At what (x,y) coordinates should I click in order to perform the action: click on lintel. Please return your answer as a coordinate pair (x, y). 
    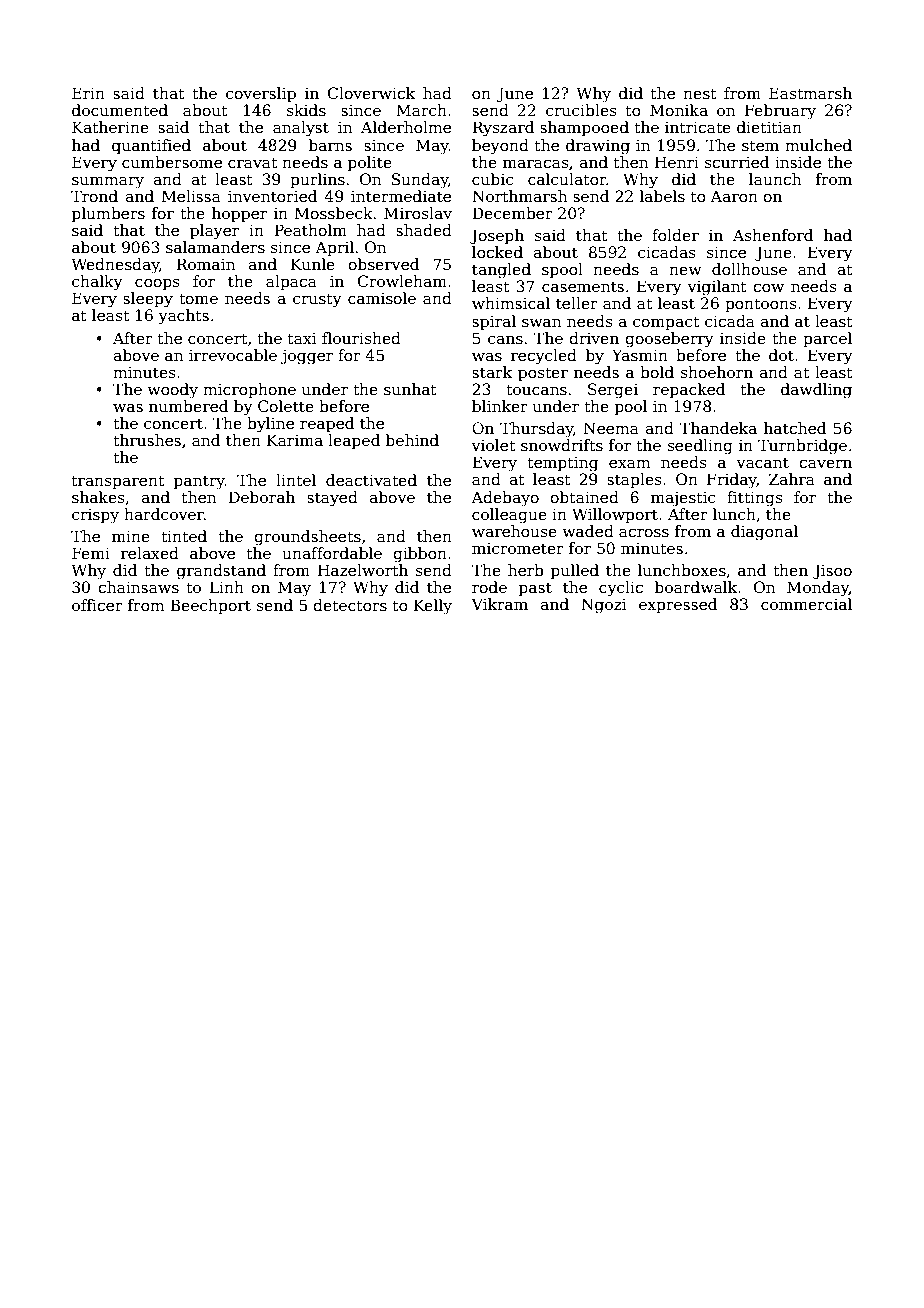
    Looking at the image, I should click on (296, 480).
